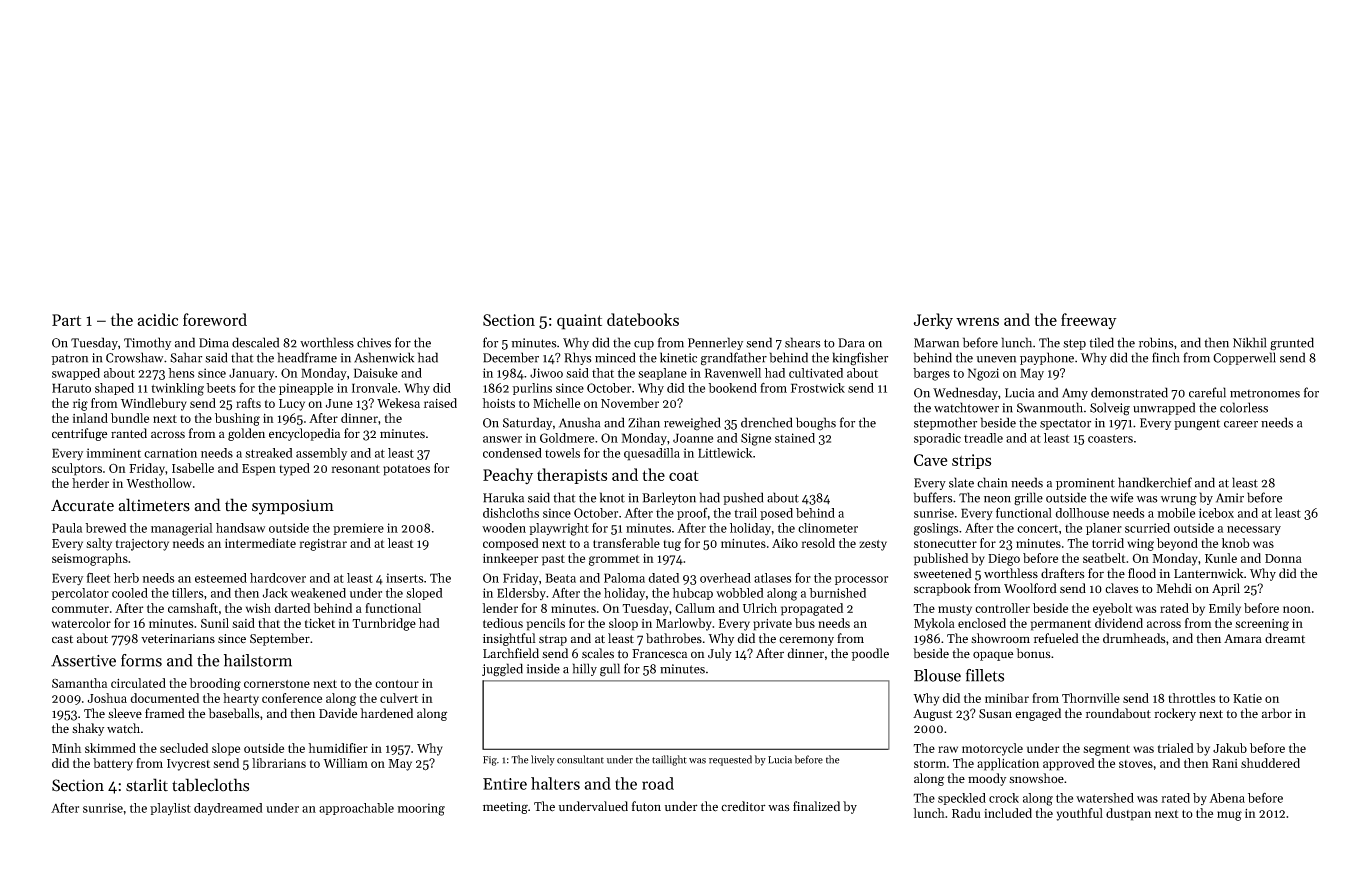  I want to click on handsaw, so click(240, 528).
